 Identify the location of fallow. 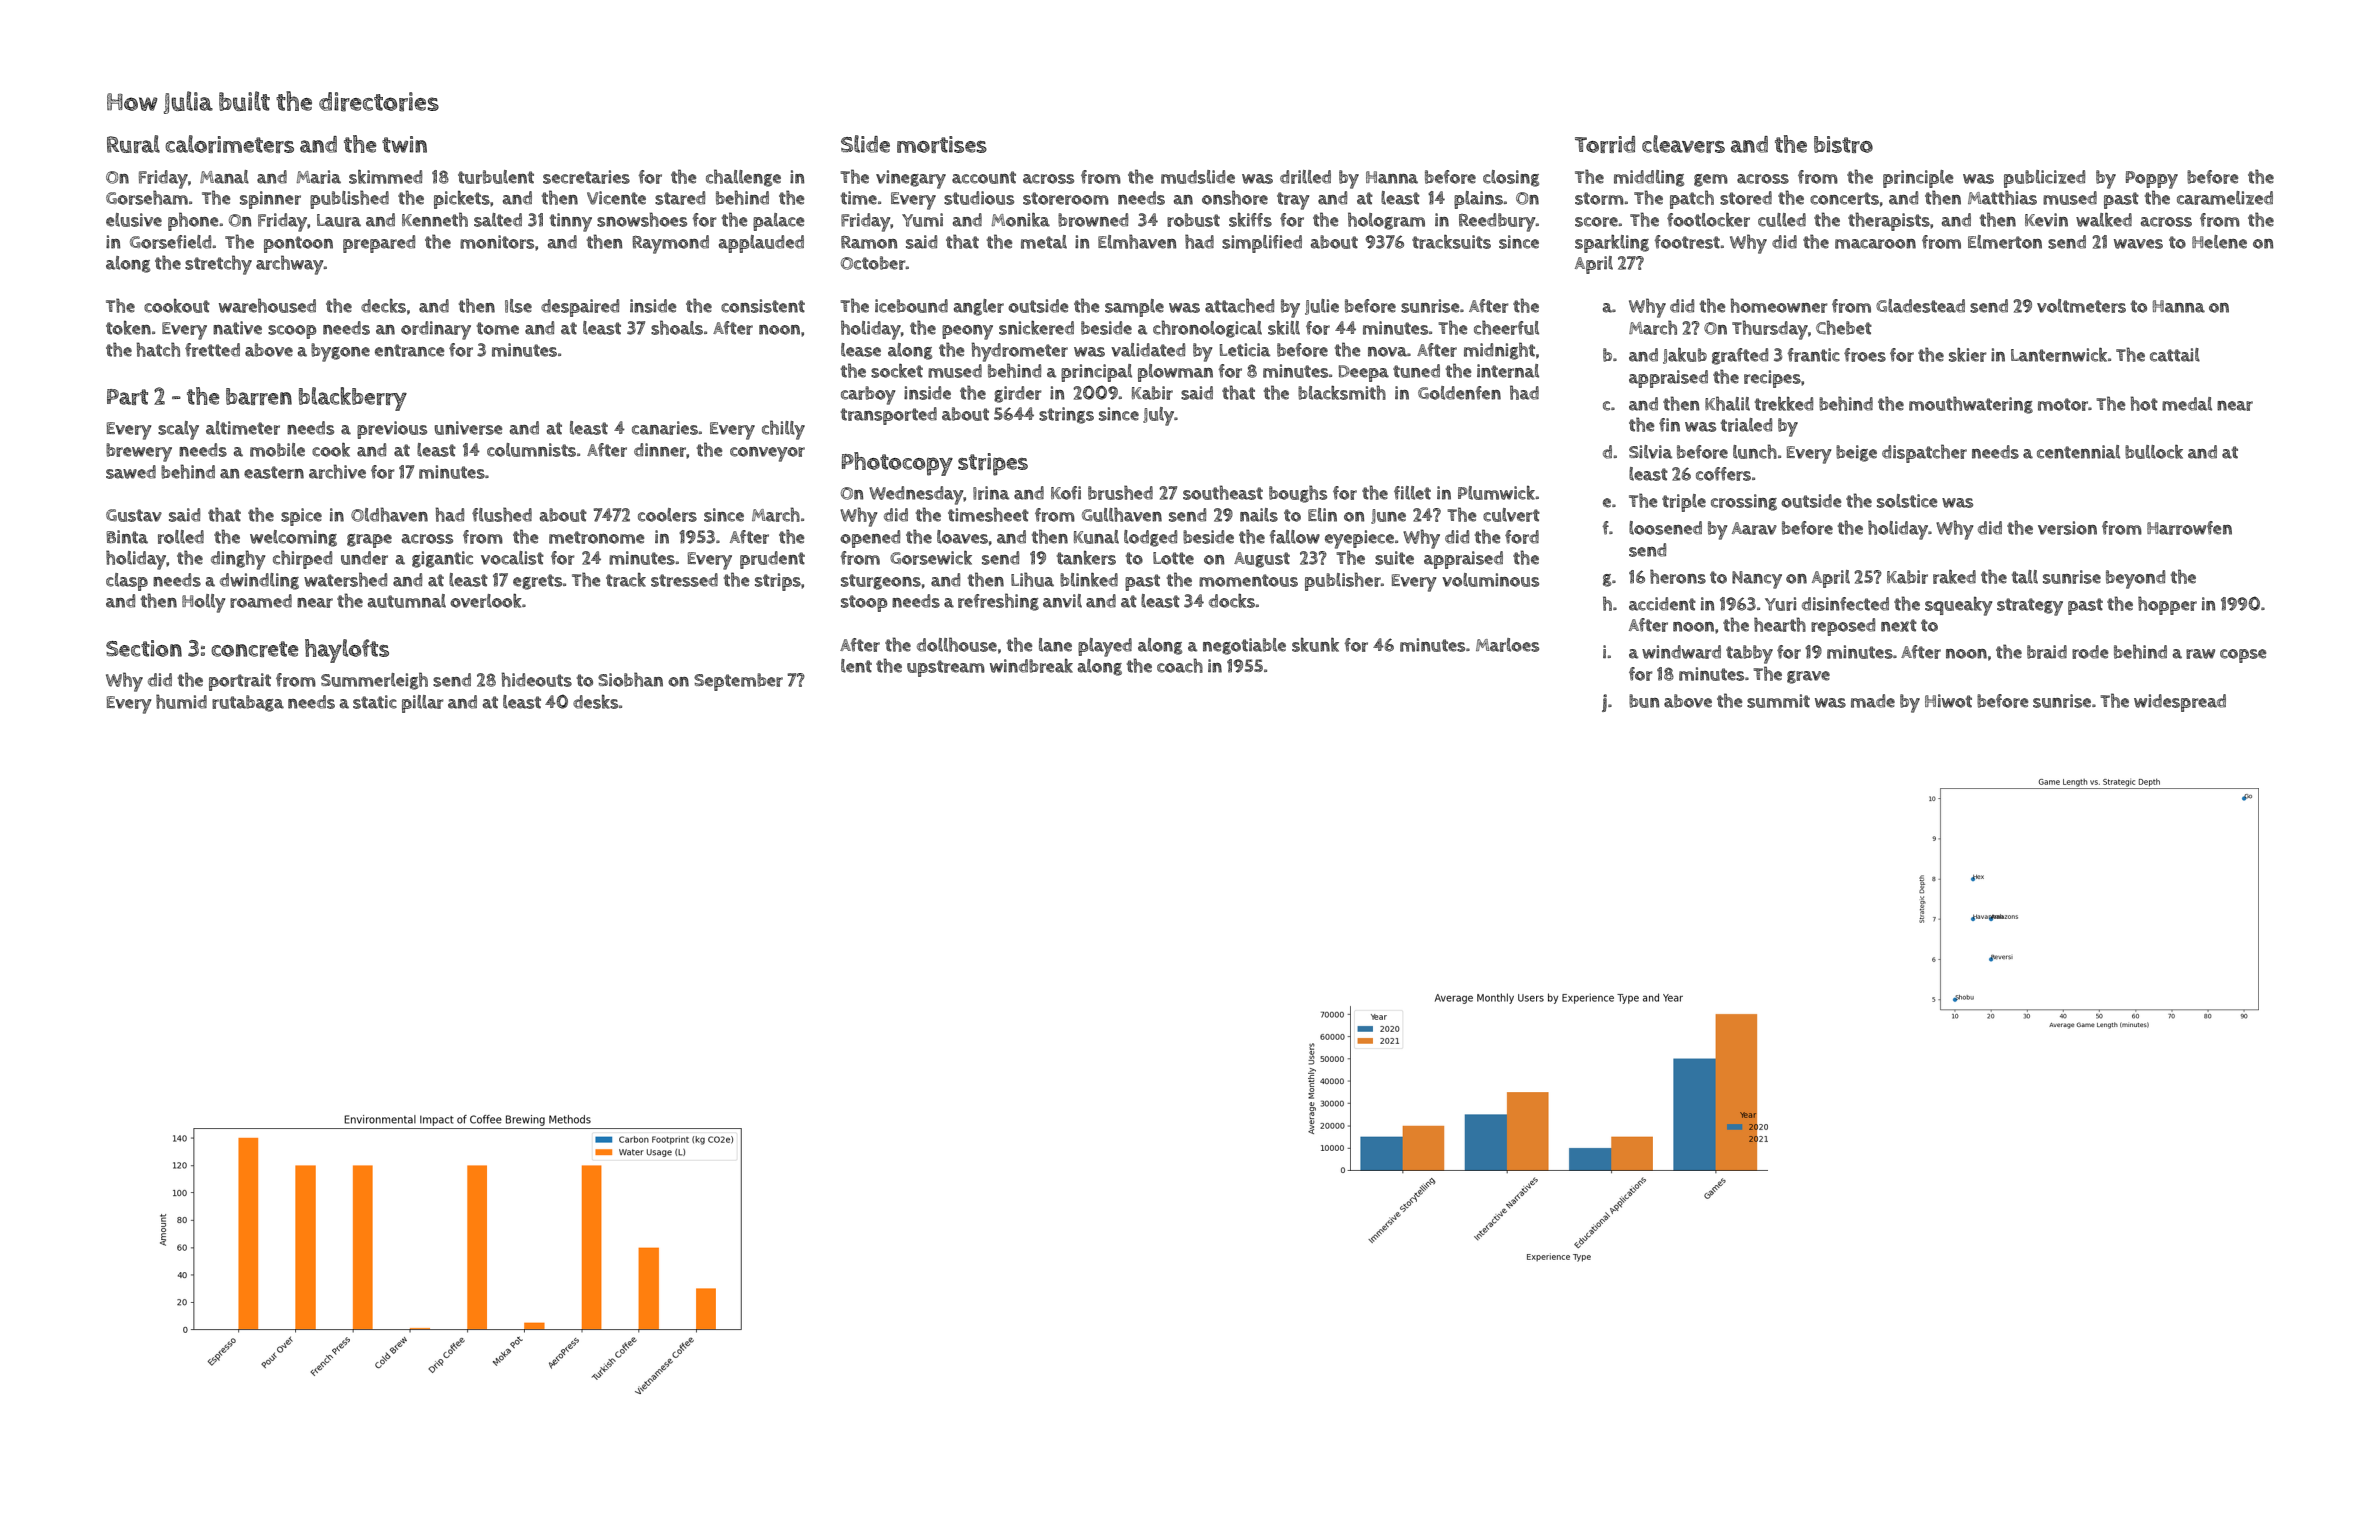
(1294, 537).
